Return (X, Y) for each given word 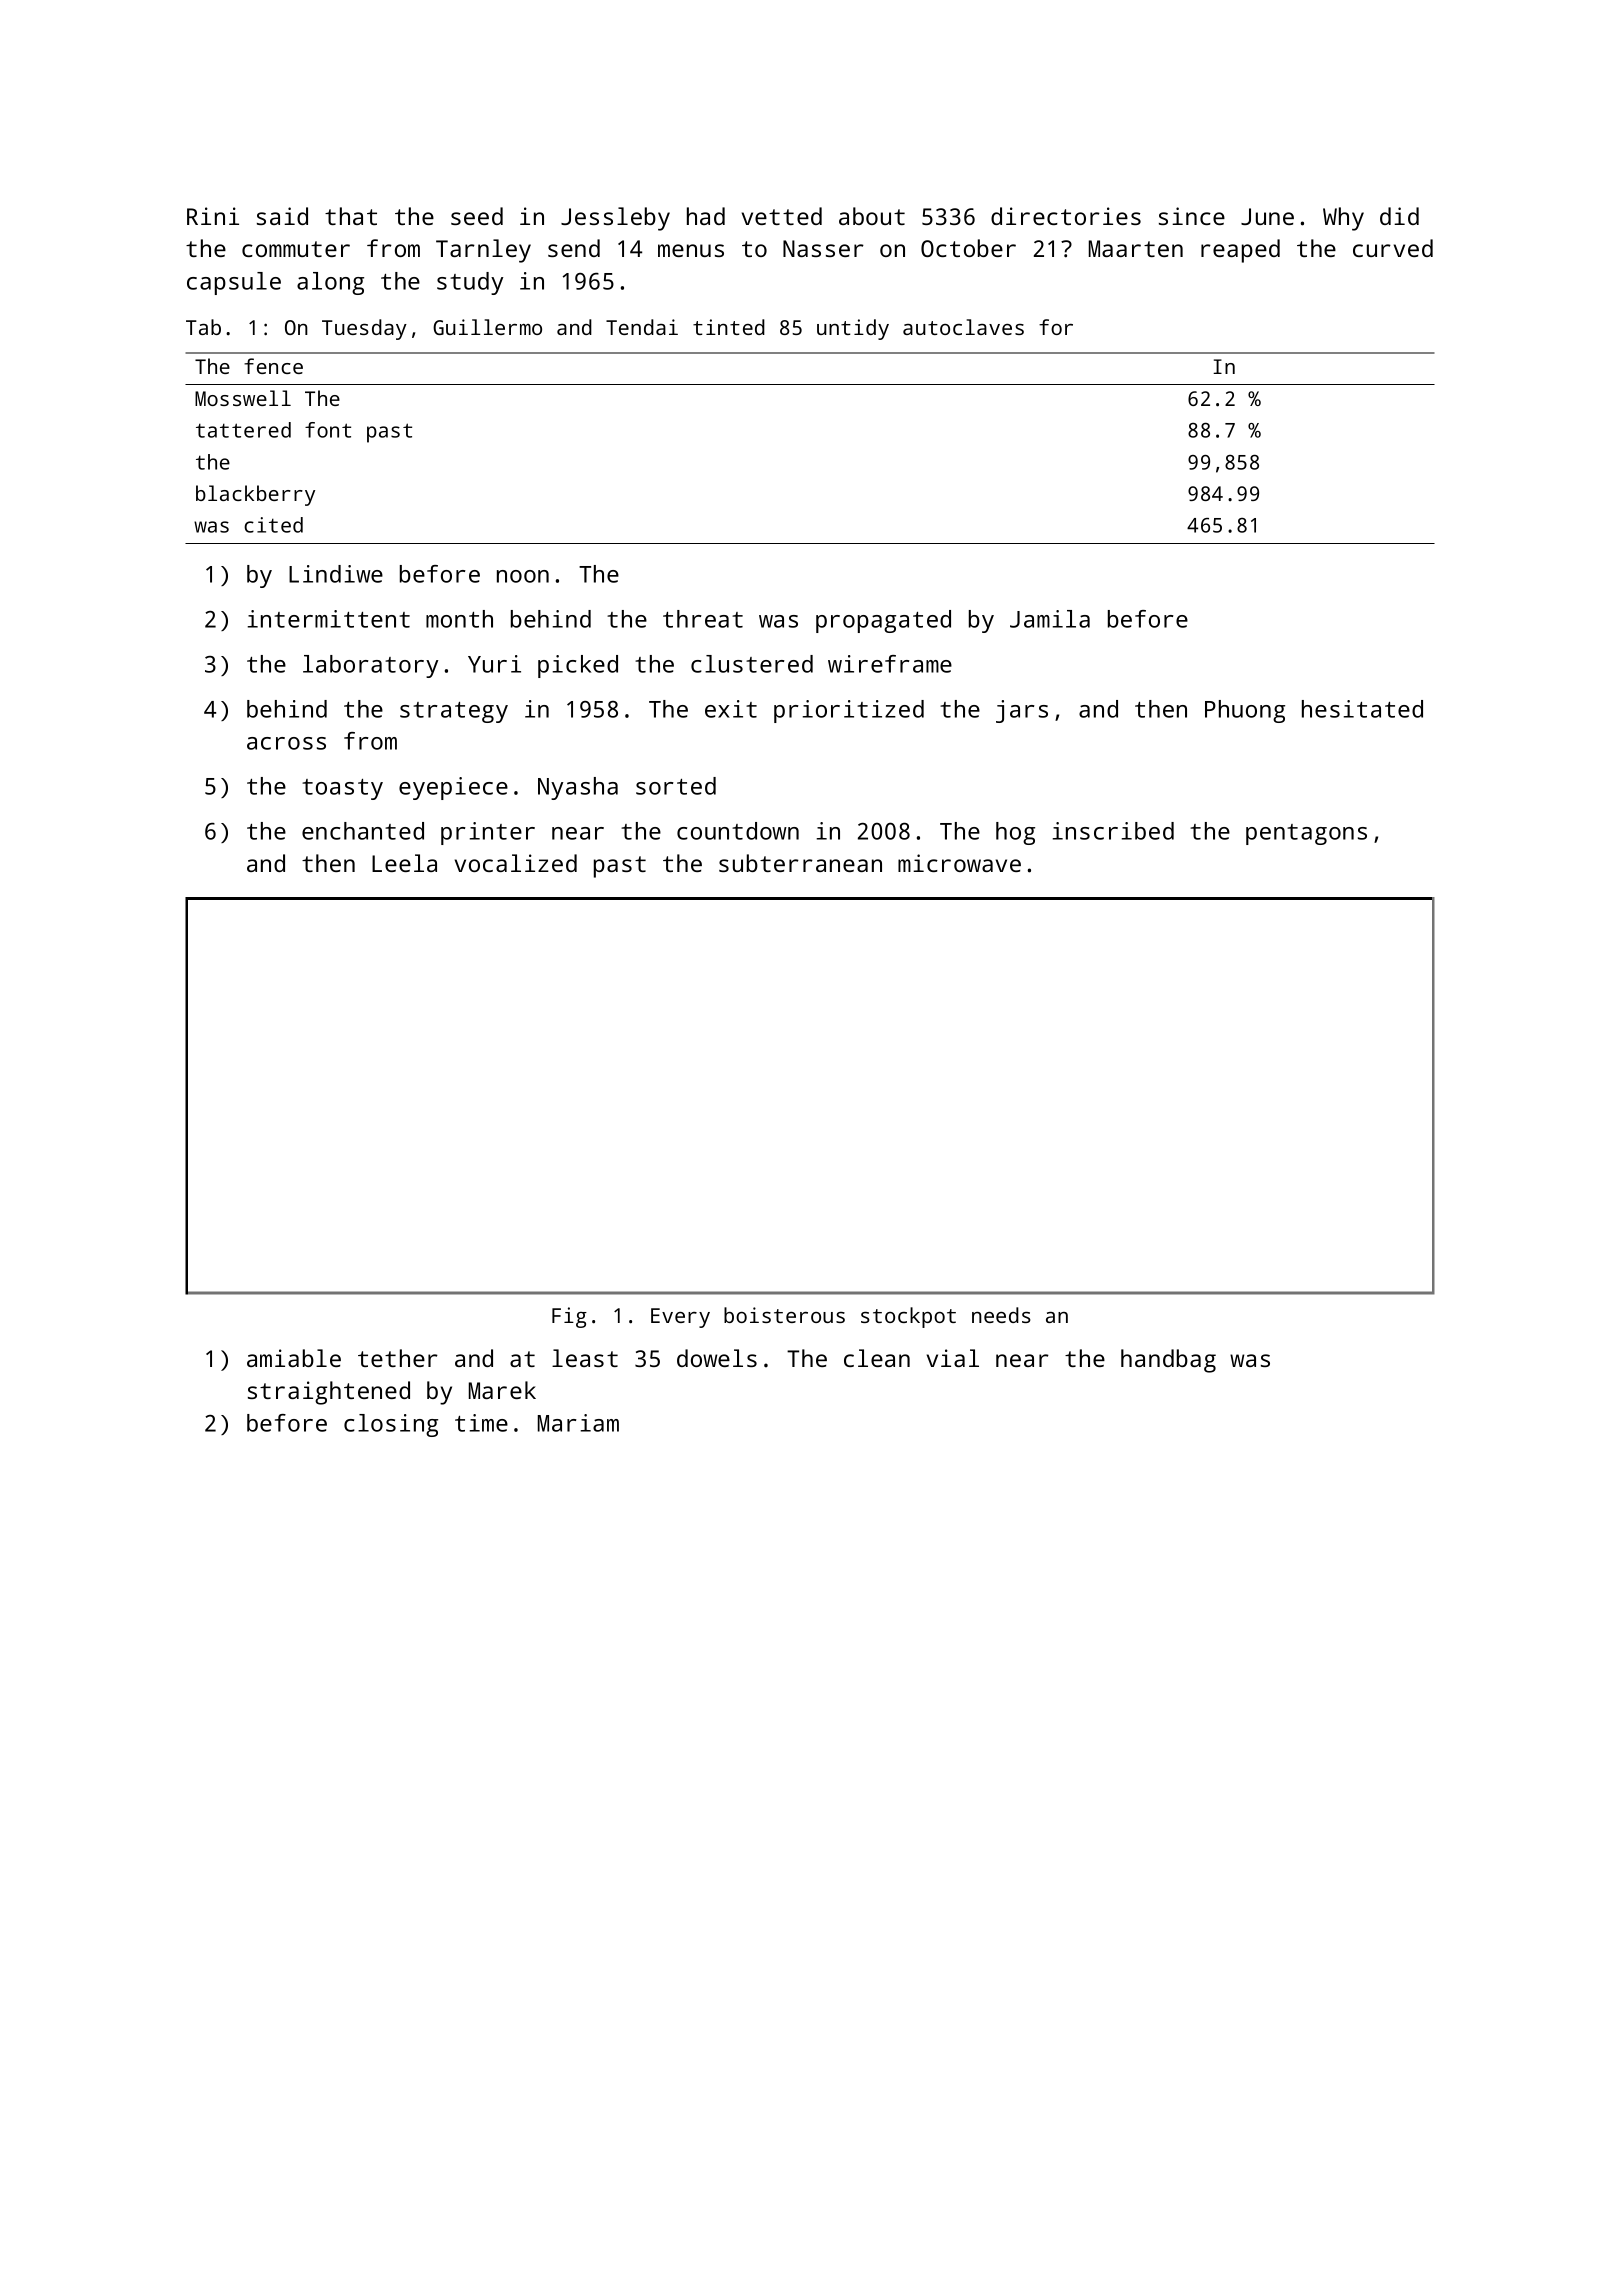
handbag (1168, 1361)
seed (477, 216)
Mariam (578, 1423)
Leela (404, 863)
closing (391, 1425)
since (1192, 216)
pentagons (1306, 834)
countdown (738, 831)
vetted (782, 216)
